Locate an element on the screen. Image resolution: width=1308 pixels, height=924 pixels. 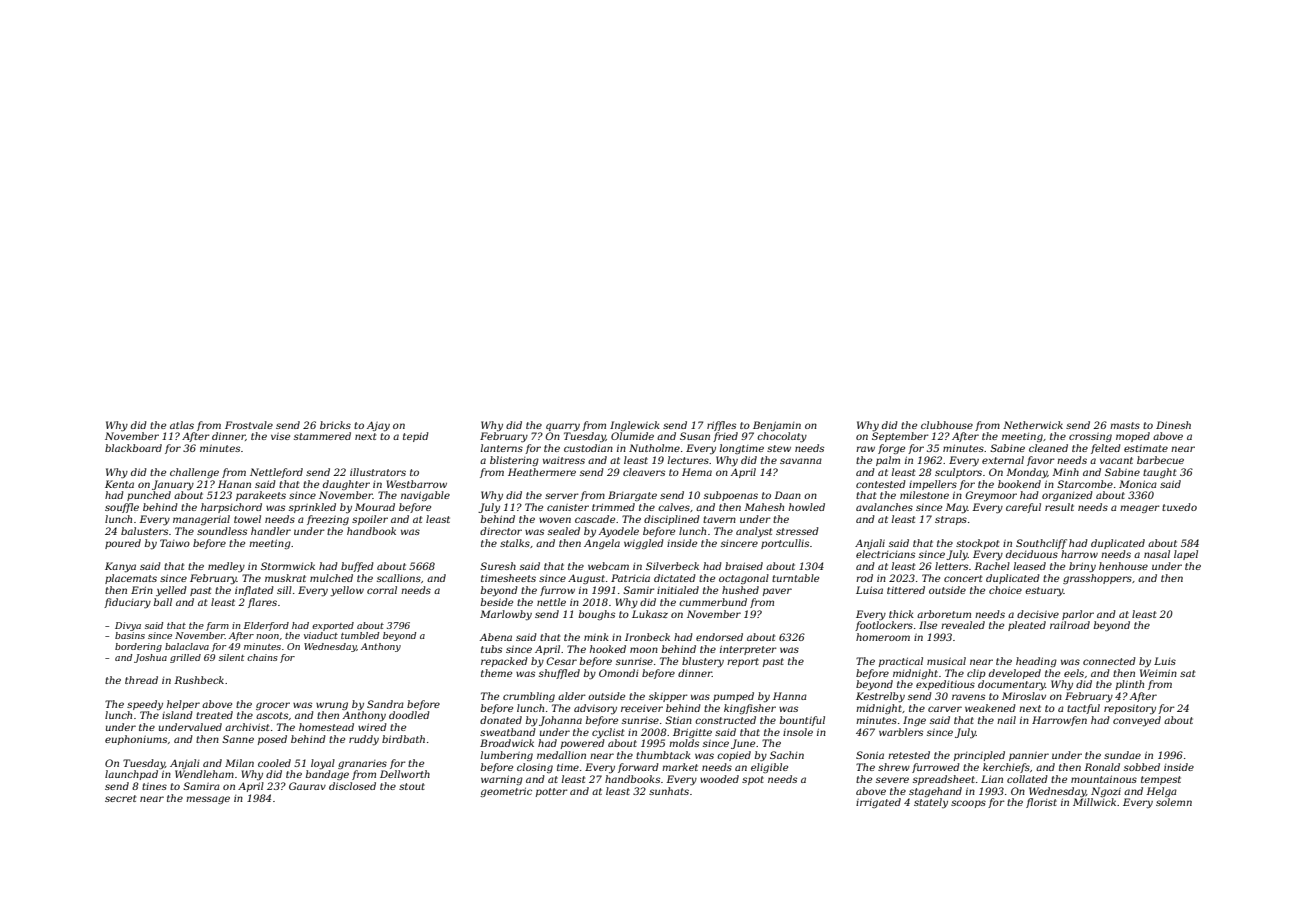
launchpad is located at coordinates (131, 775).
